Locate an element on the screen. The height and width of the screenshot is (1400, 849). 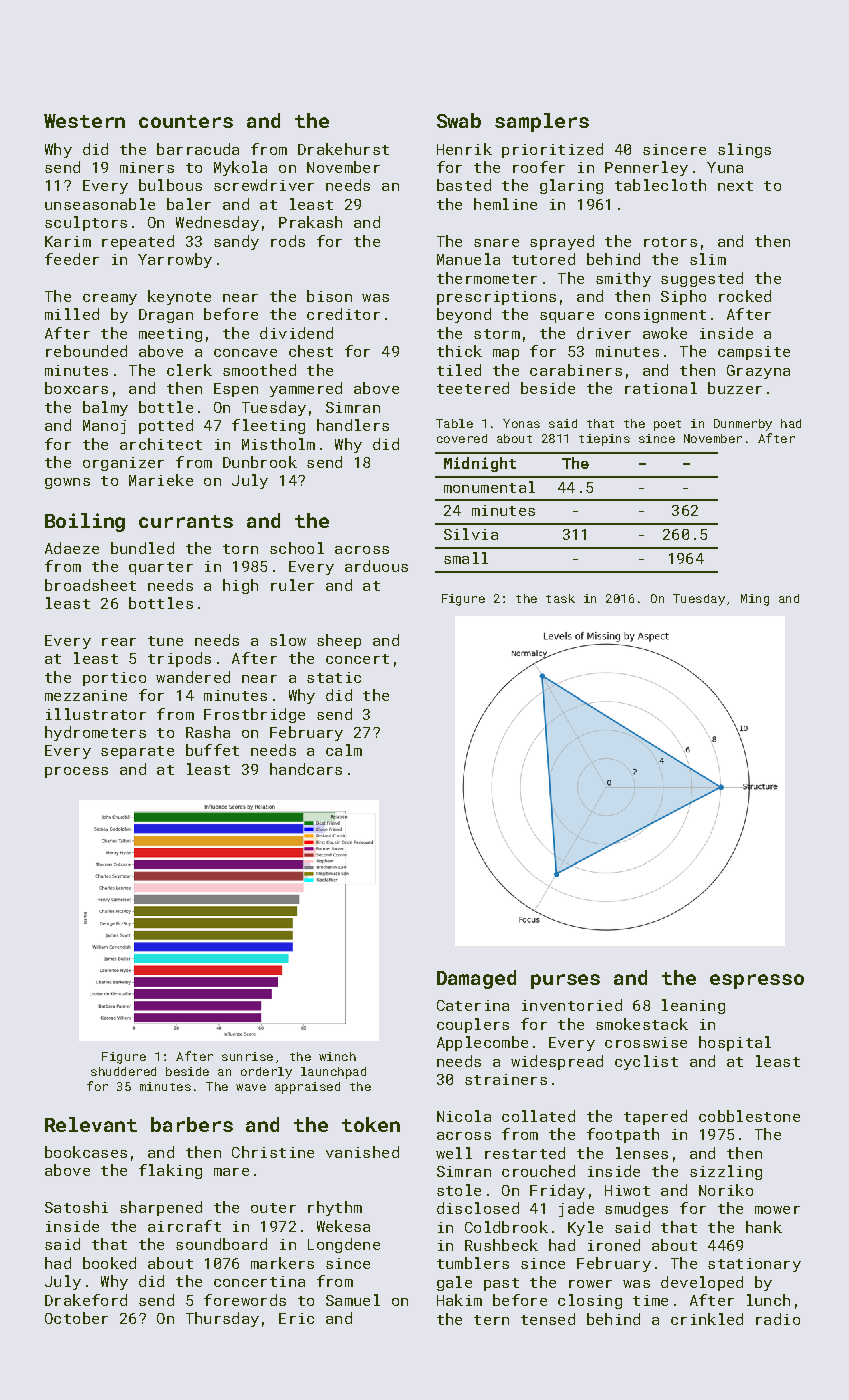
forewords is located at coordinates (245, 1300).
